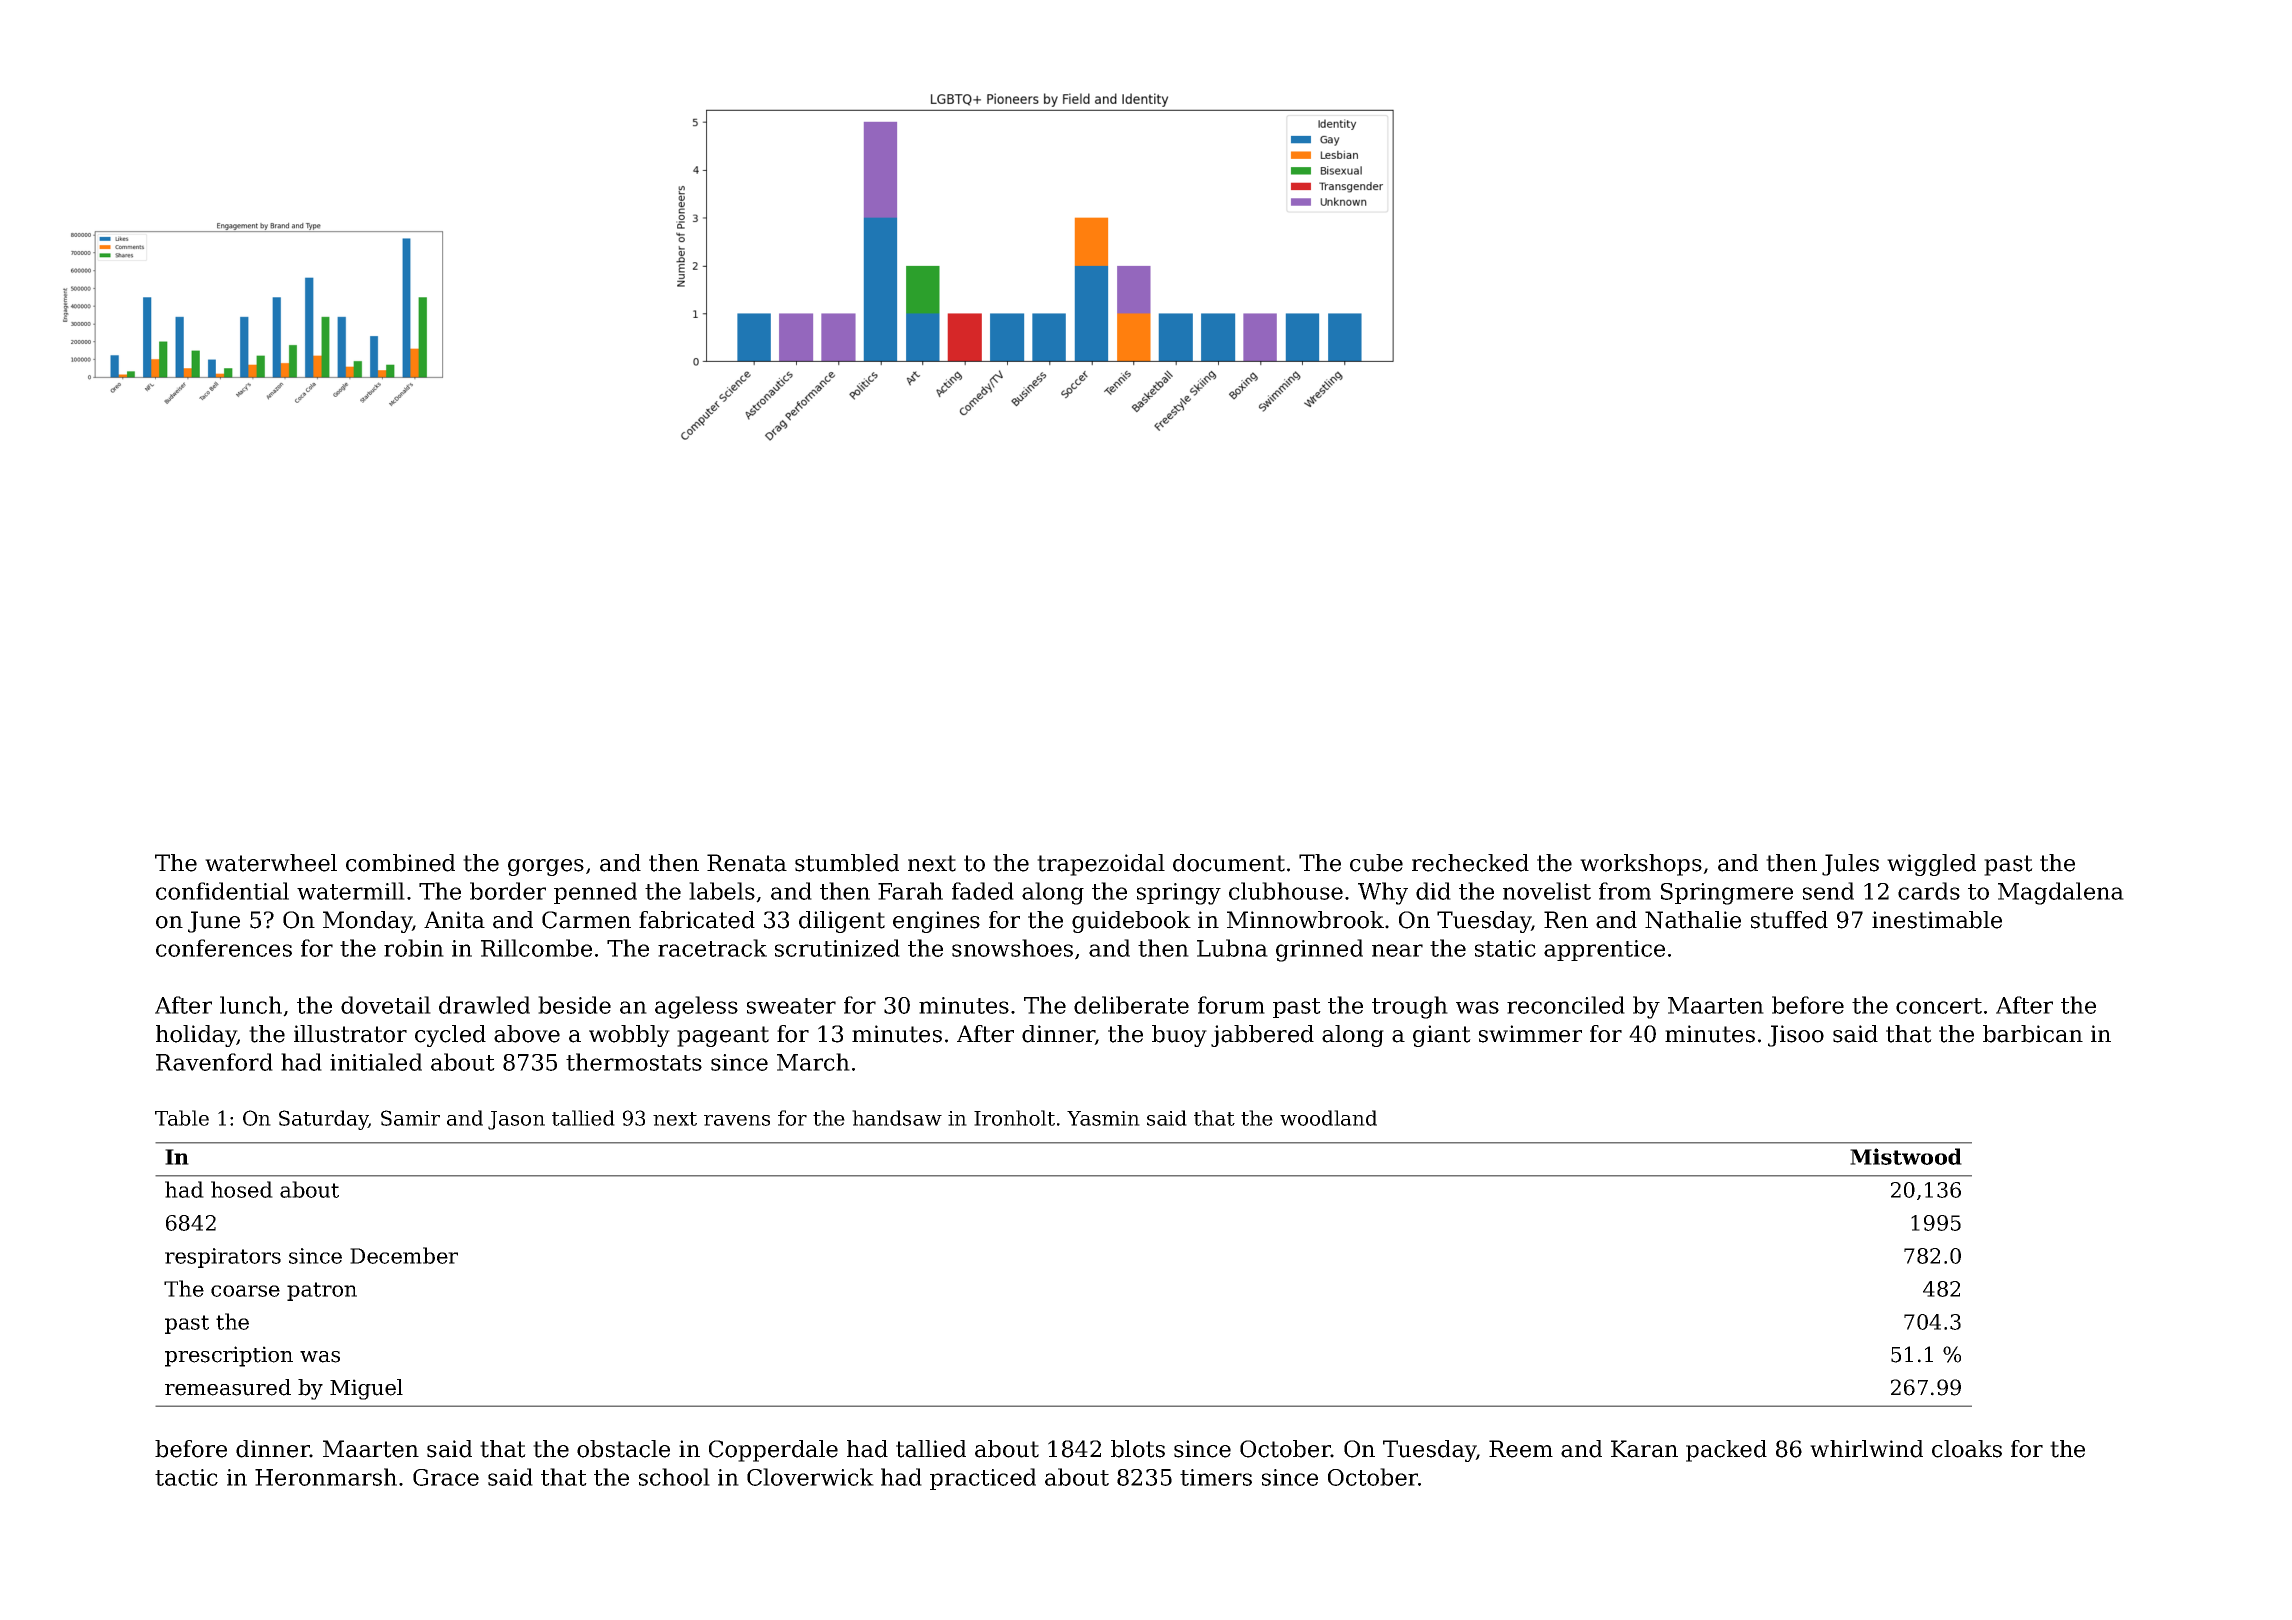  What do you see at coordinates (228, 1387) in the screenshot?
I see `remeasured` at bounding box center [228, 1387].
